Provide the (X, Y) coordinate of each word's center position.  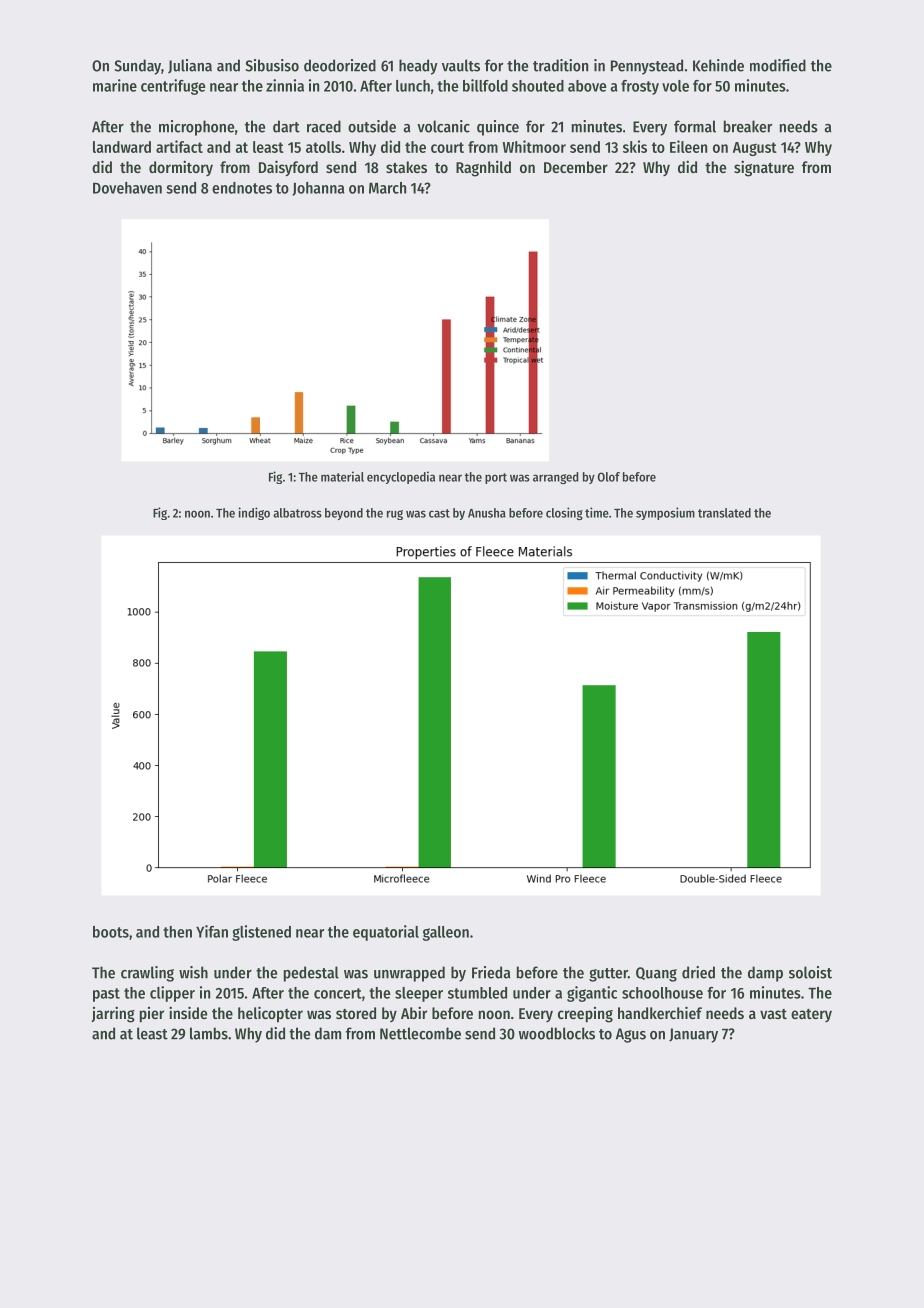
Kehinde (718, 65)
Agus (631, 1035)
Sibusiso (272, 65)
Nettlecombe (420, 1033)
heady (418, 67)
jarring (113, 1014)
